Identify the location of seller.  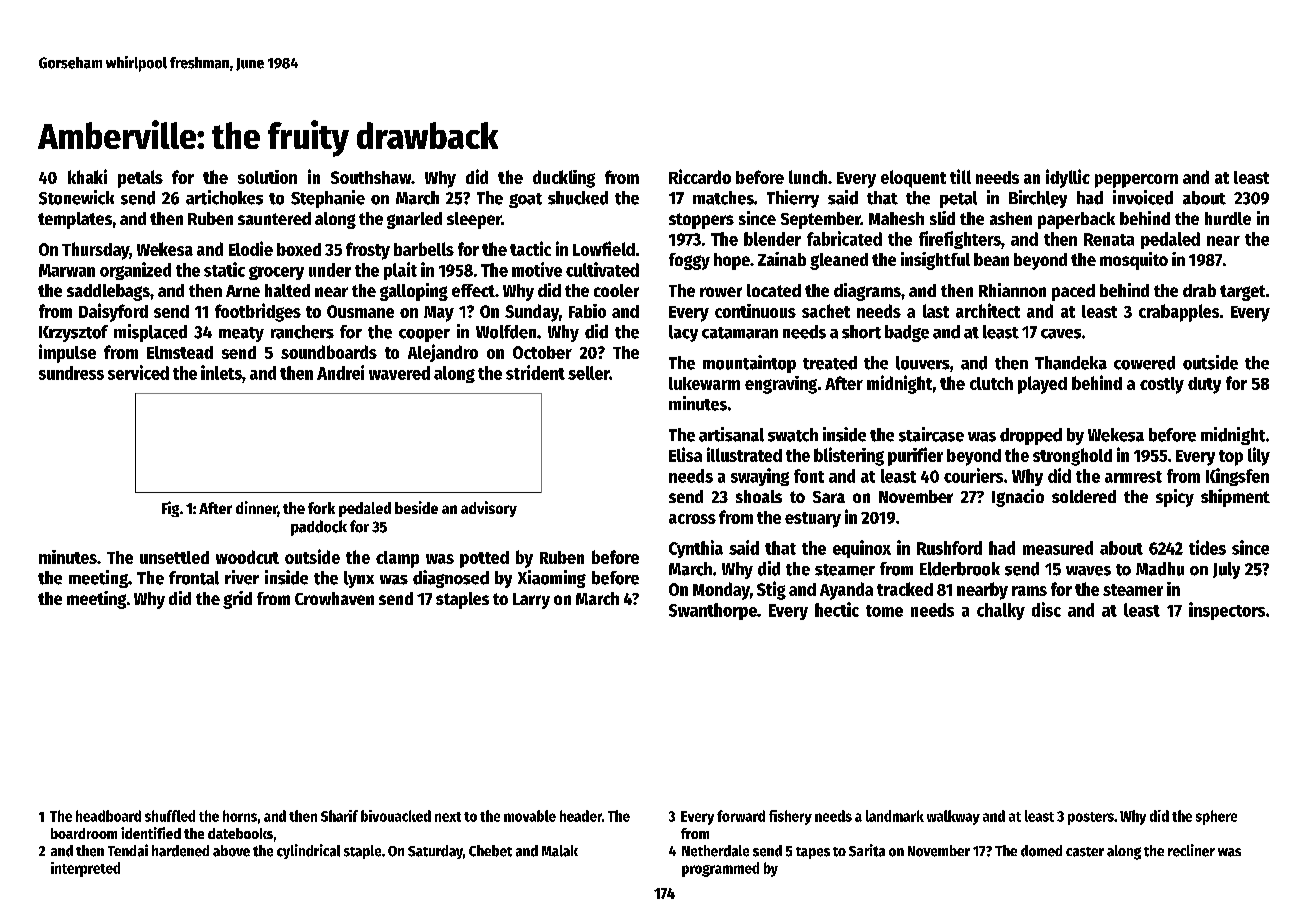
(589, 373).
